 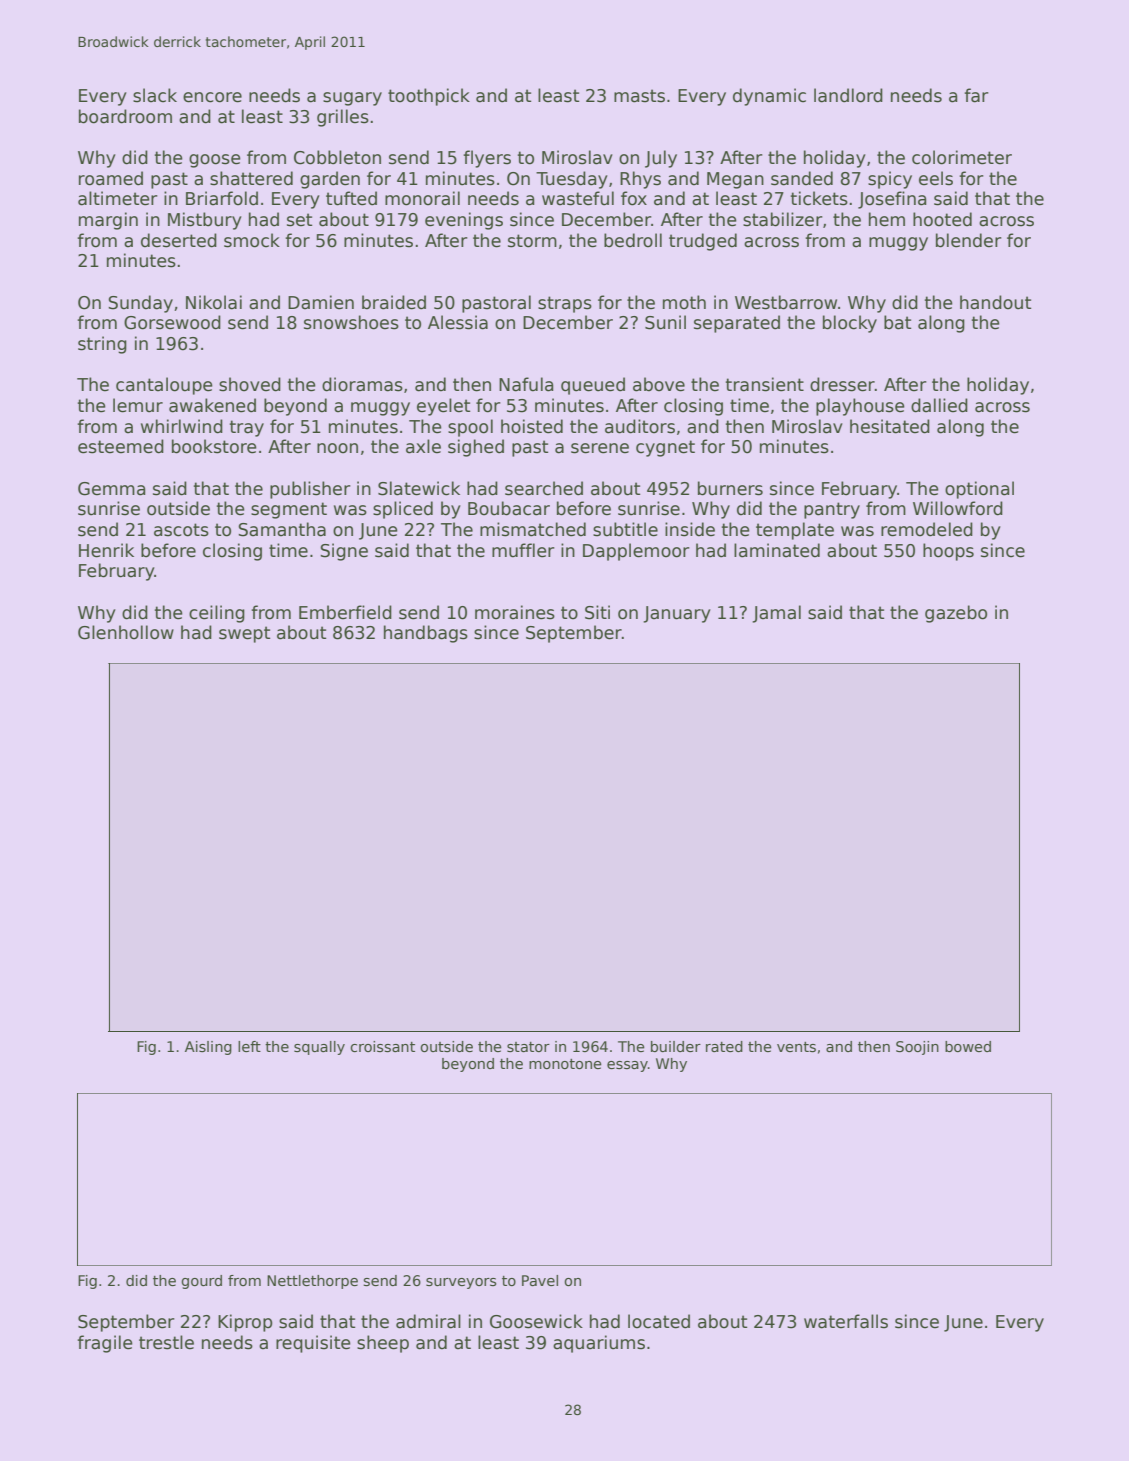 I want to click on shoved, so click(x=250, y=384).
